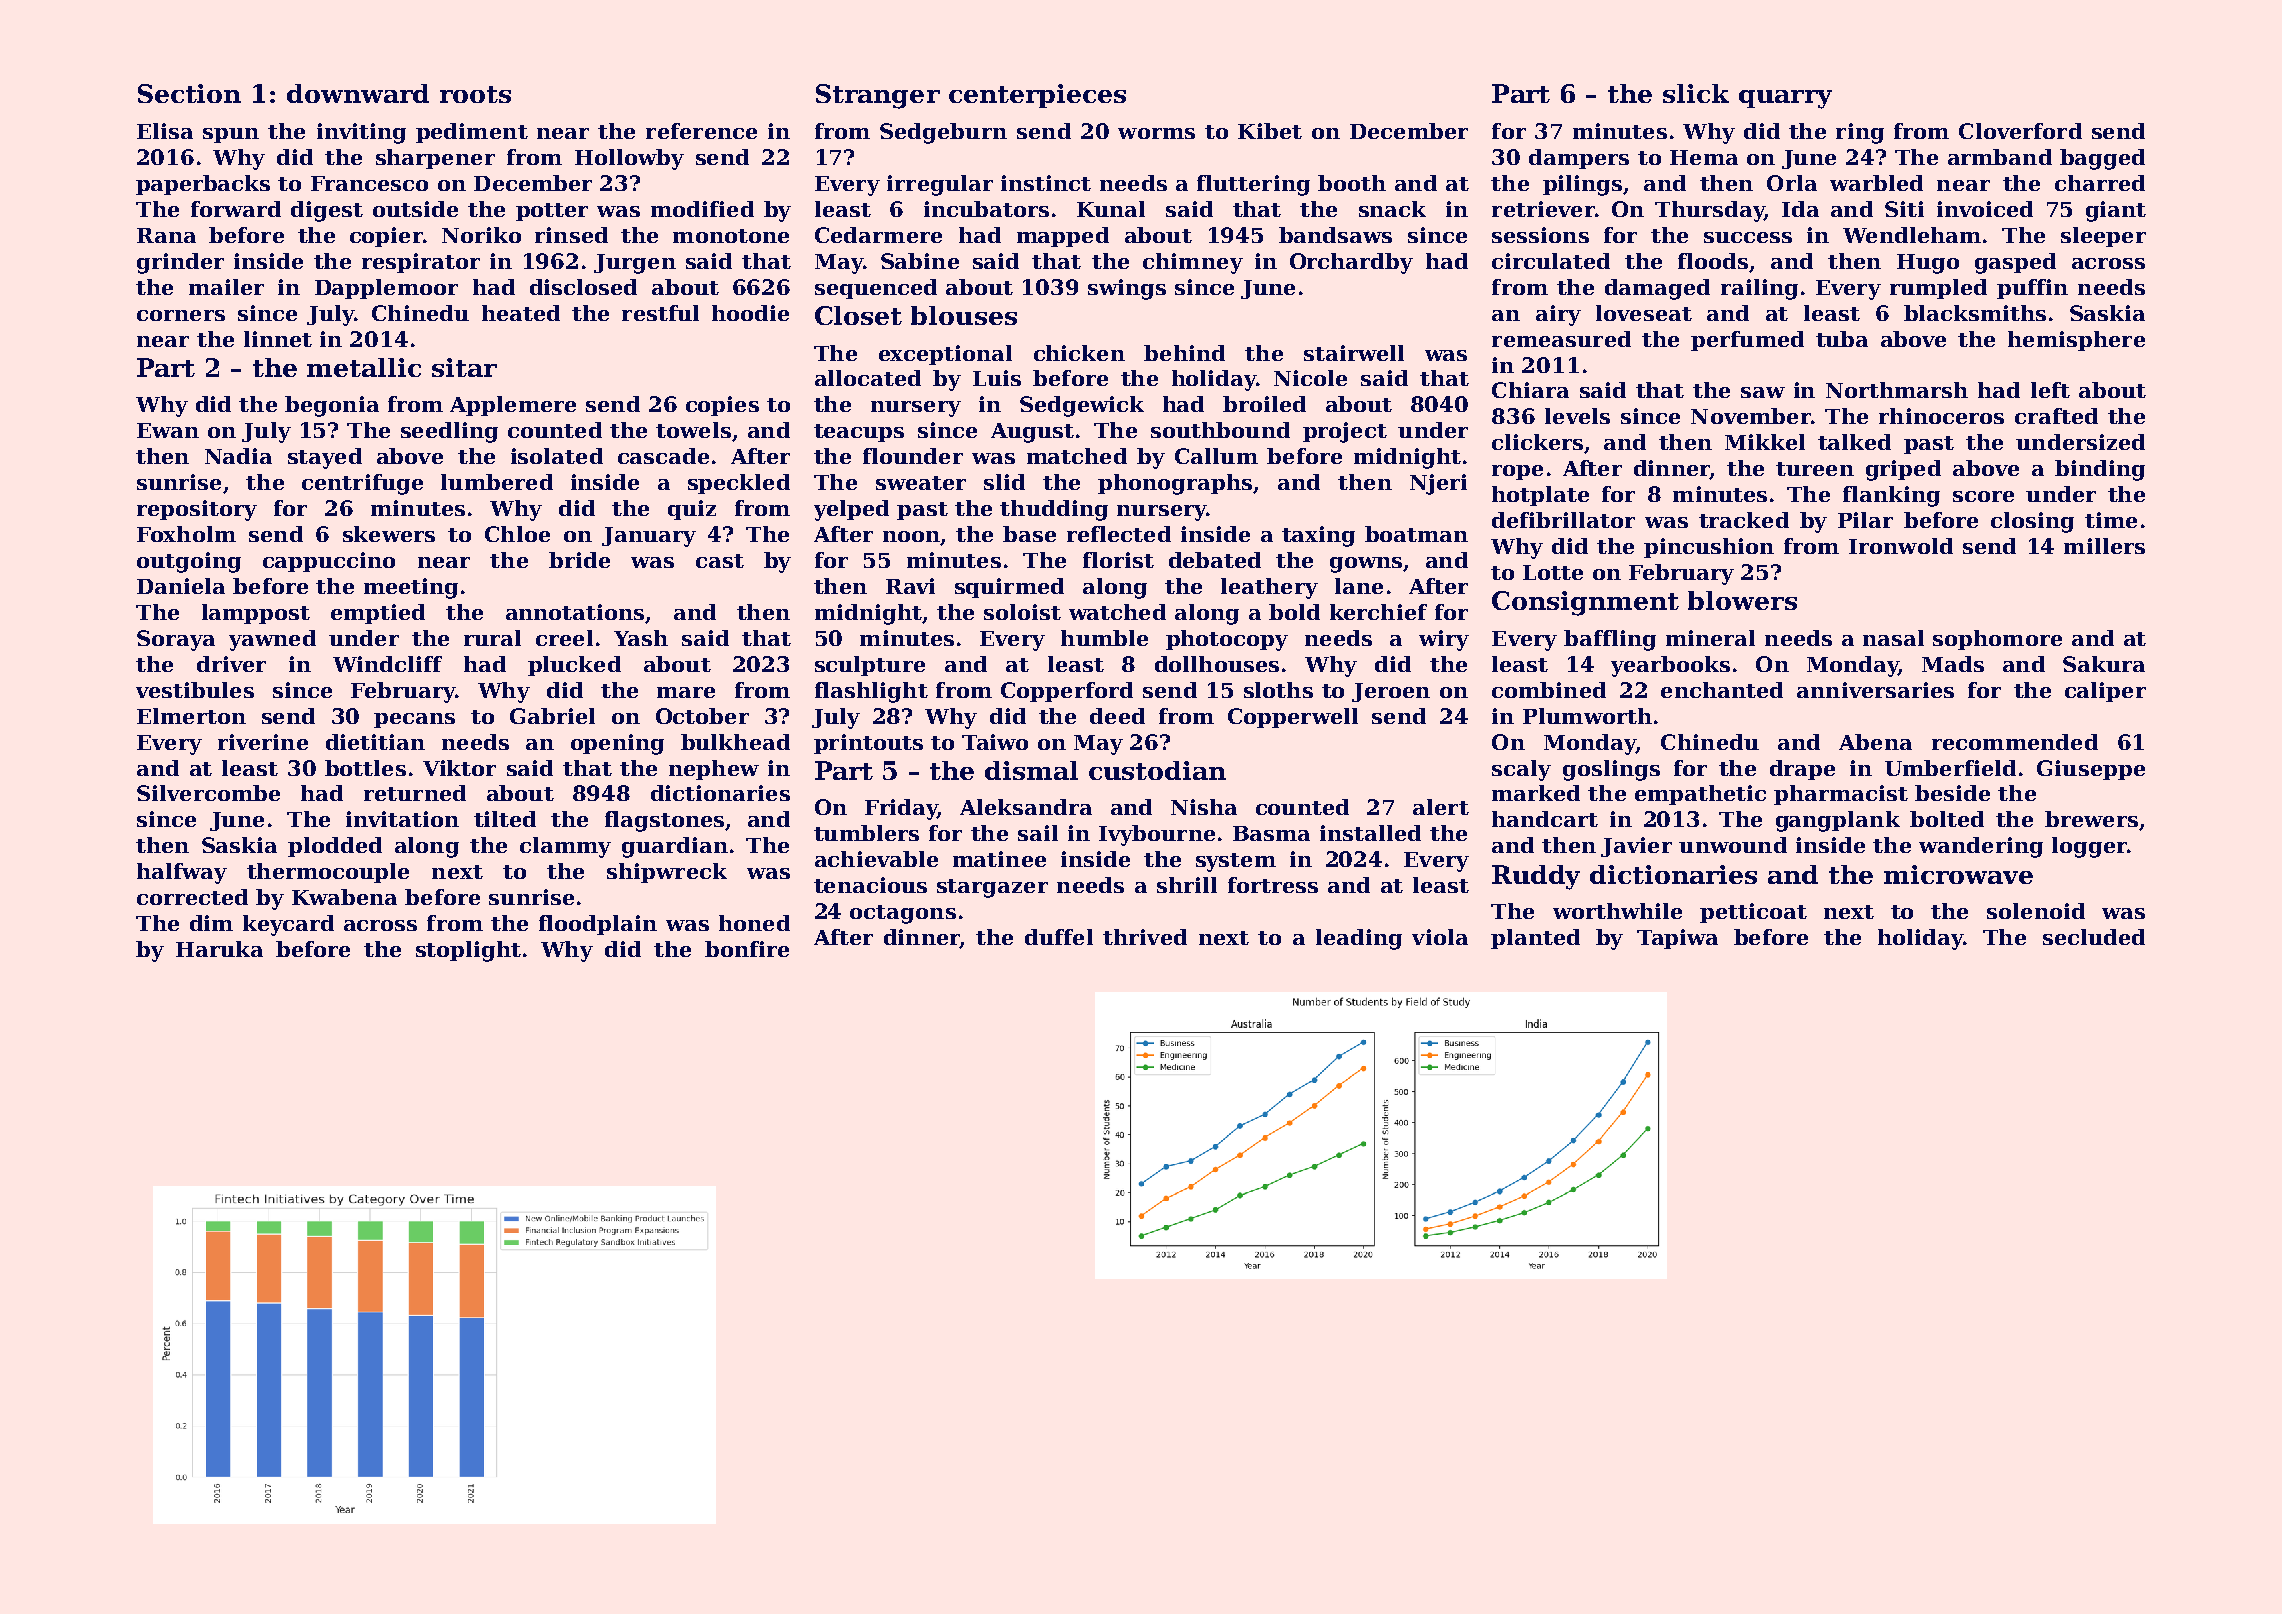 The width and height of the image is (2282, 1614). I want to click on Hollowby, so click(629, 159).
